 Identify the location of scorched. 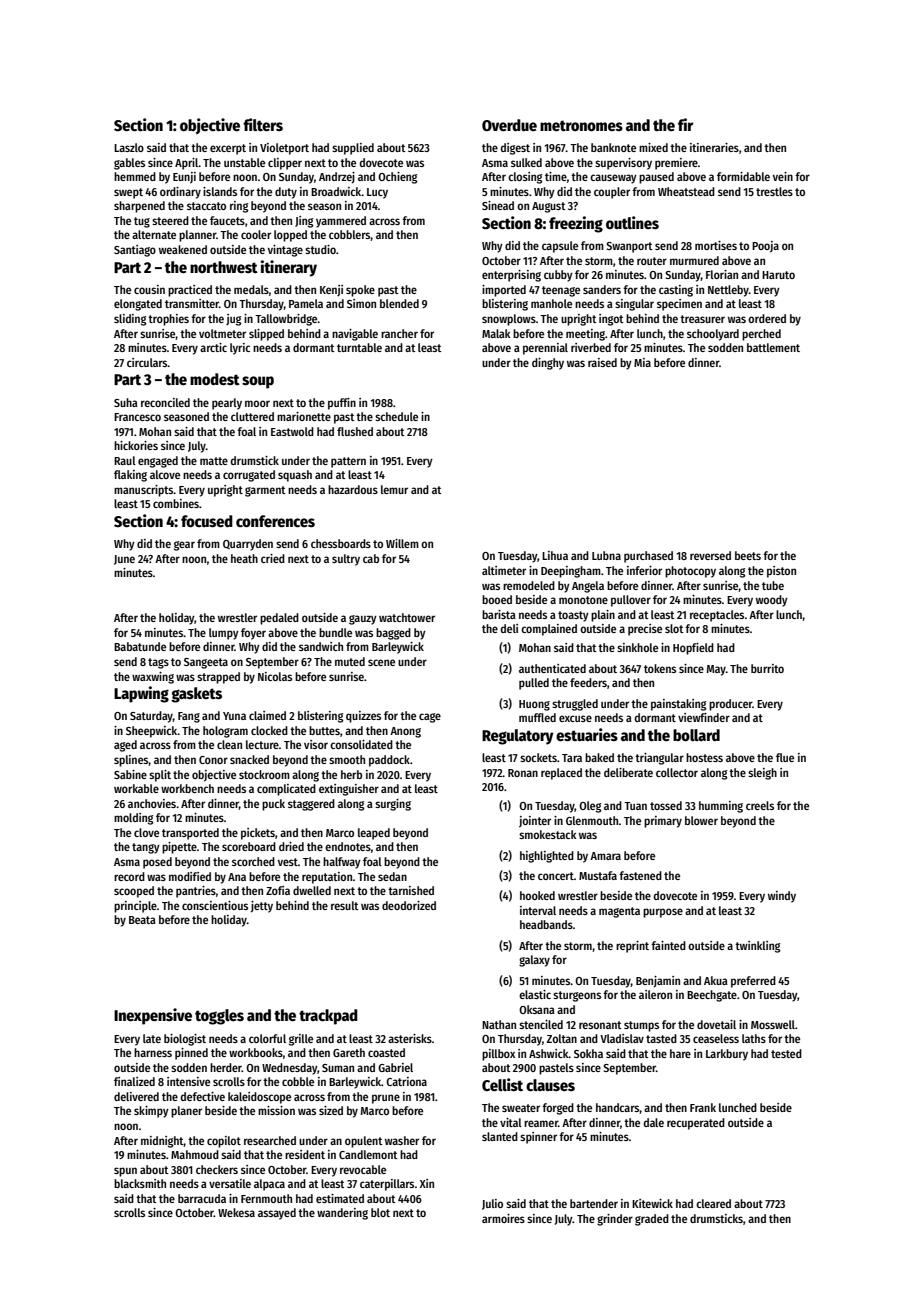
(253, 861).
